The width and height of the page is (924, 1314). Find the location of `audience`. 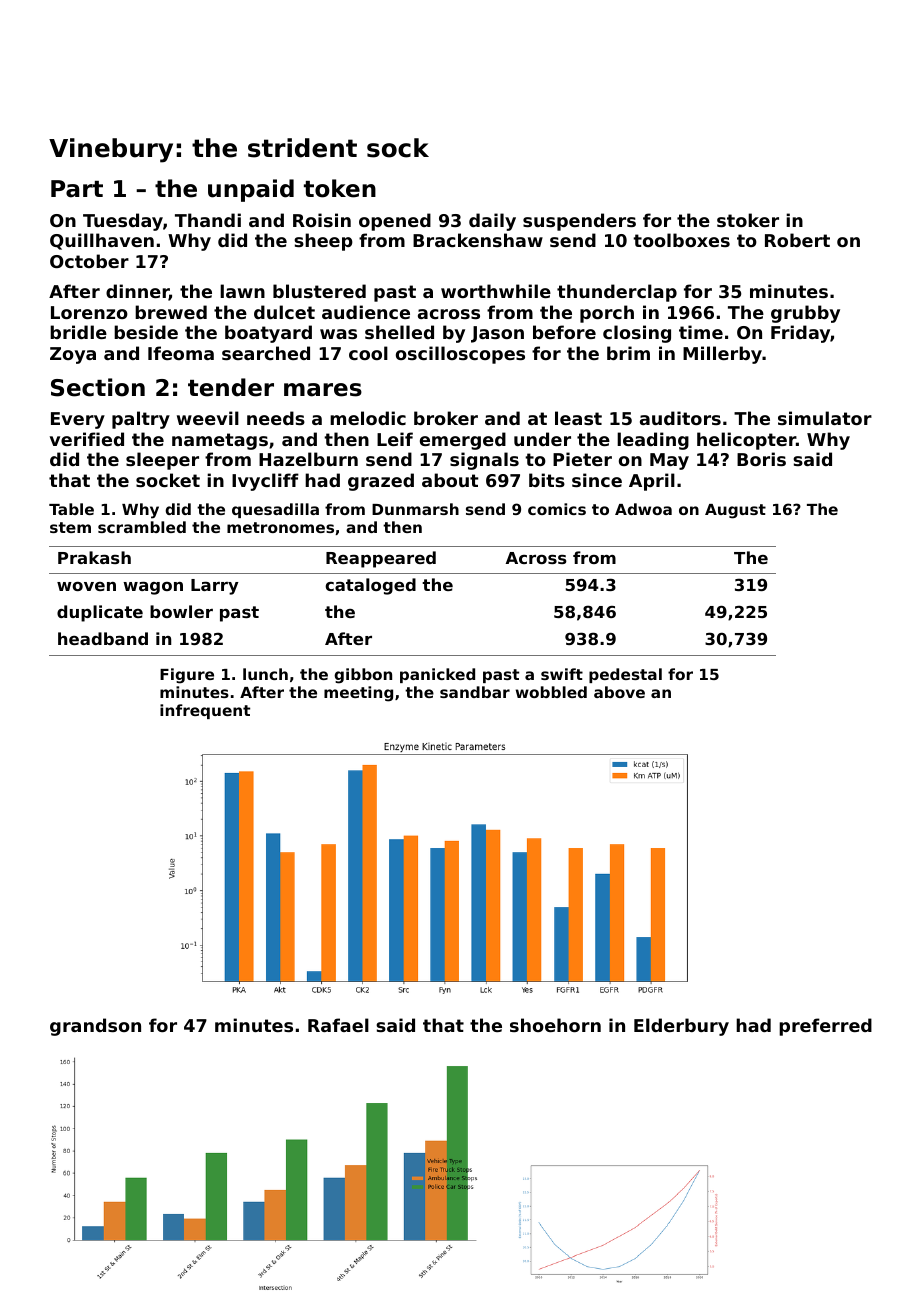

audience is located at coordinates (366, 312).
